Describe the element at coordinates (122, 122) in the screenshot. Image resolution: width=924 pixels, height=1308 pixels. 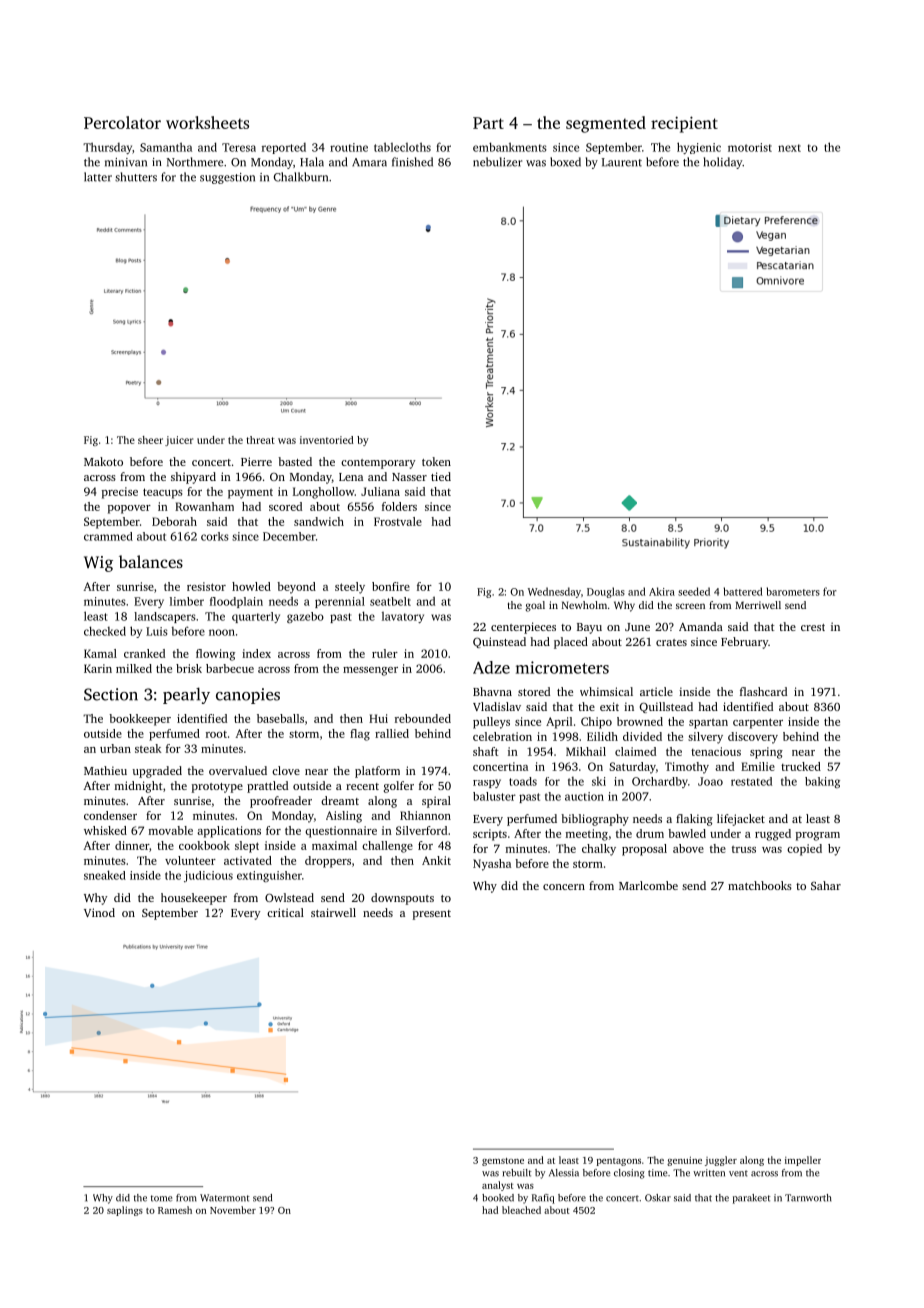
I see `Percolator` at that location.
